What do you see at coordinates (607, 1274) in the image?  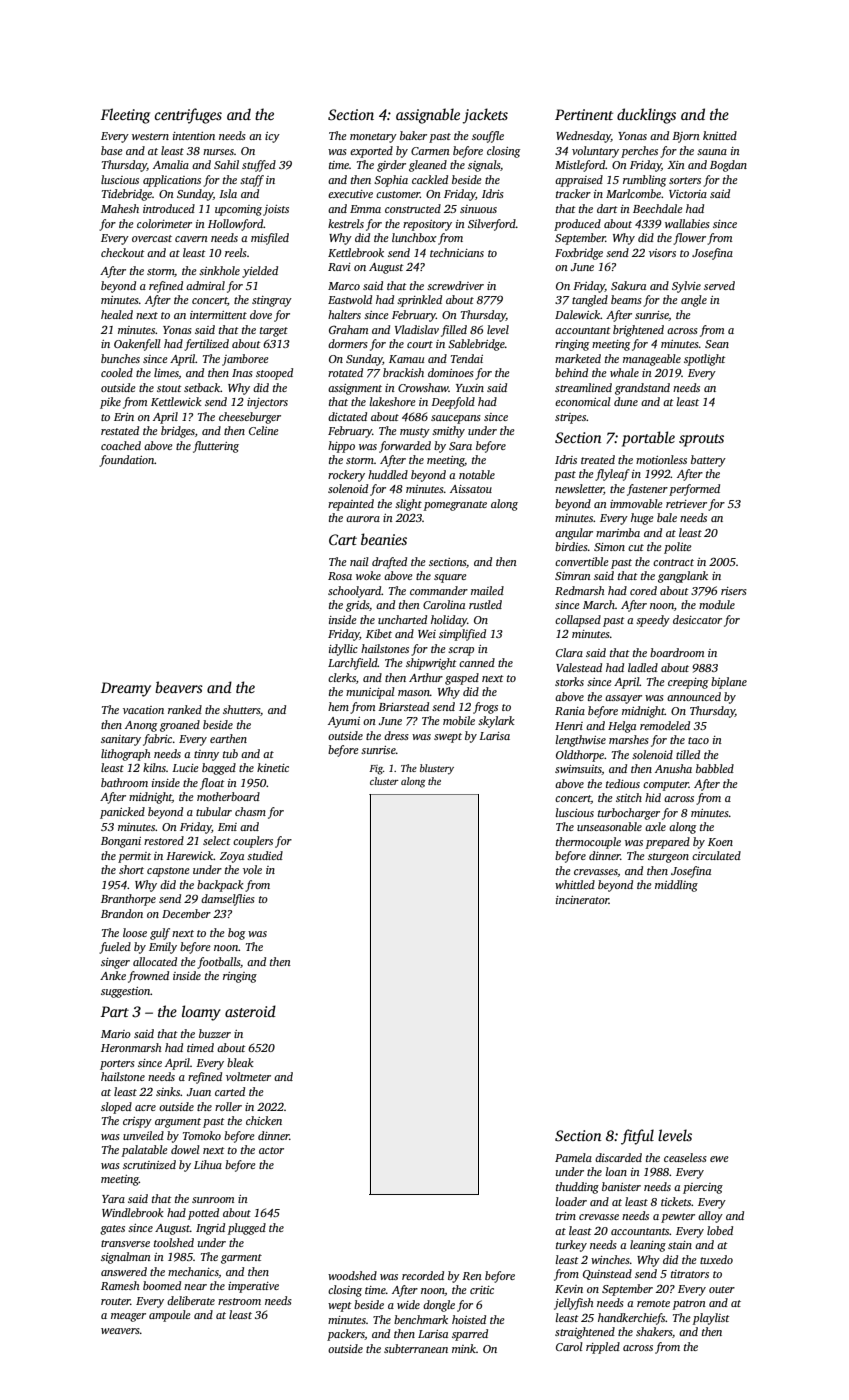 I see `Quinstead` at bounding box center [607, 1274].
